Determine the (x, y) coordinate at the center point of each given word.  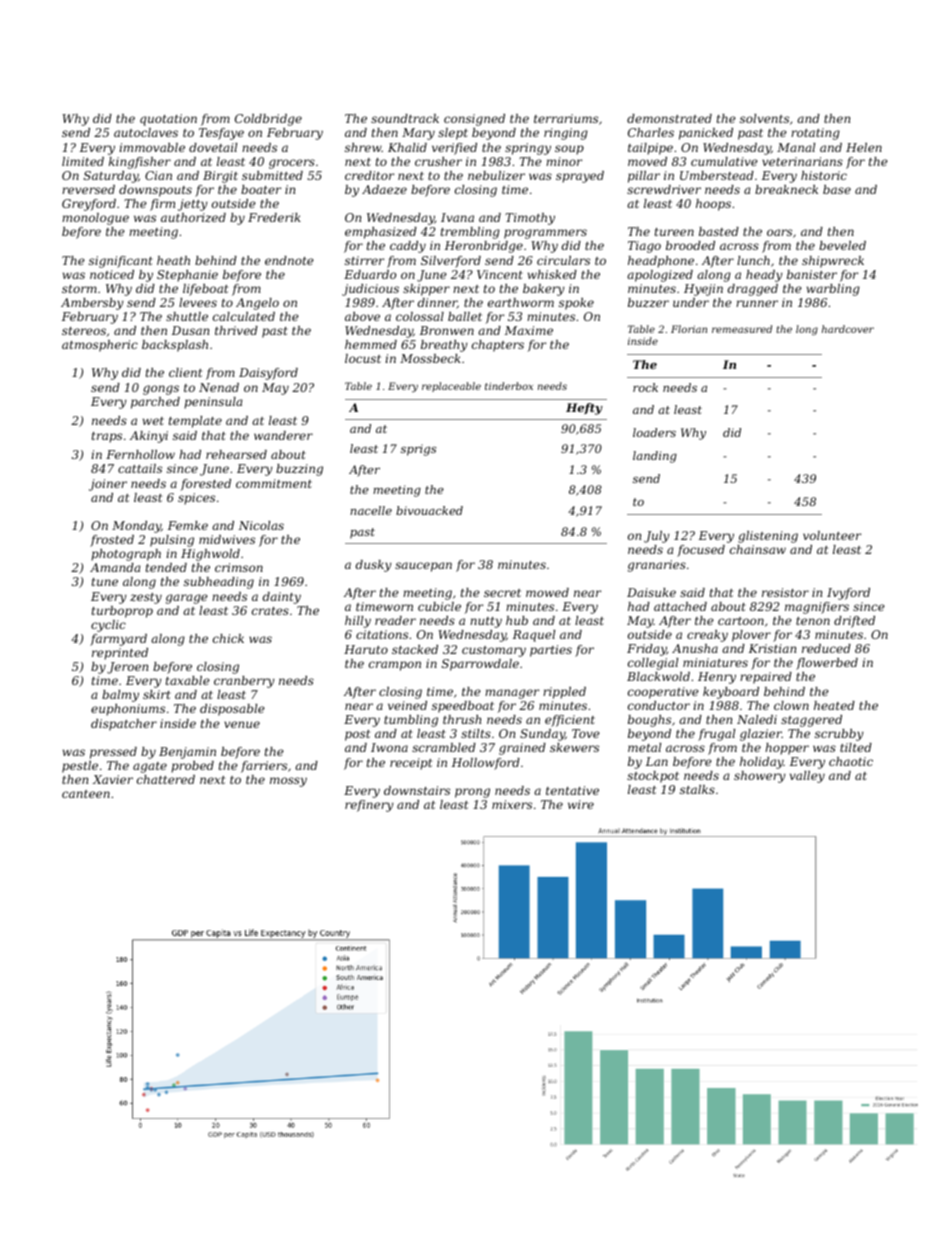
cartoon (741, 621)
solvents (764, 118)
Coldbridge (268, 120)
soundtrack (405, 118)
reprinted (120, 654)
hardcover (848, 329)
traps (107, 437)
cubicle (439, 606)
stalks (697, 789)
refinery (369, 806)
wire (581, 804)
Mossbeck (430, 358)
